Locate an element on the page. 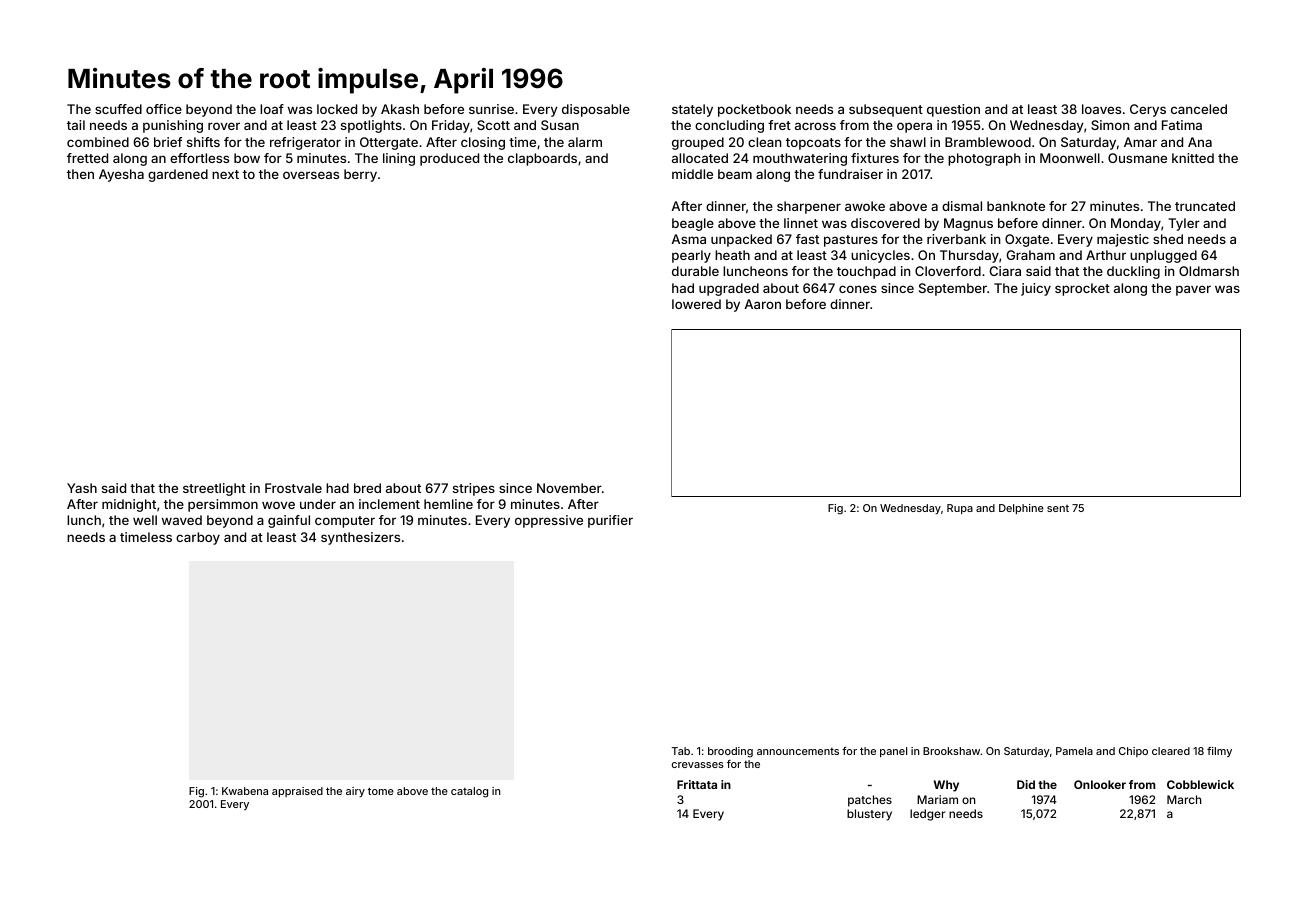 Image resolution: width=1308 pixels, height=924 pixels. Monday is located at coordinates (1136, 224).
